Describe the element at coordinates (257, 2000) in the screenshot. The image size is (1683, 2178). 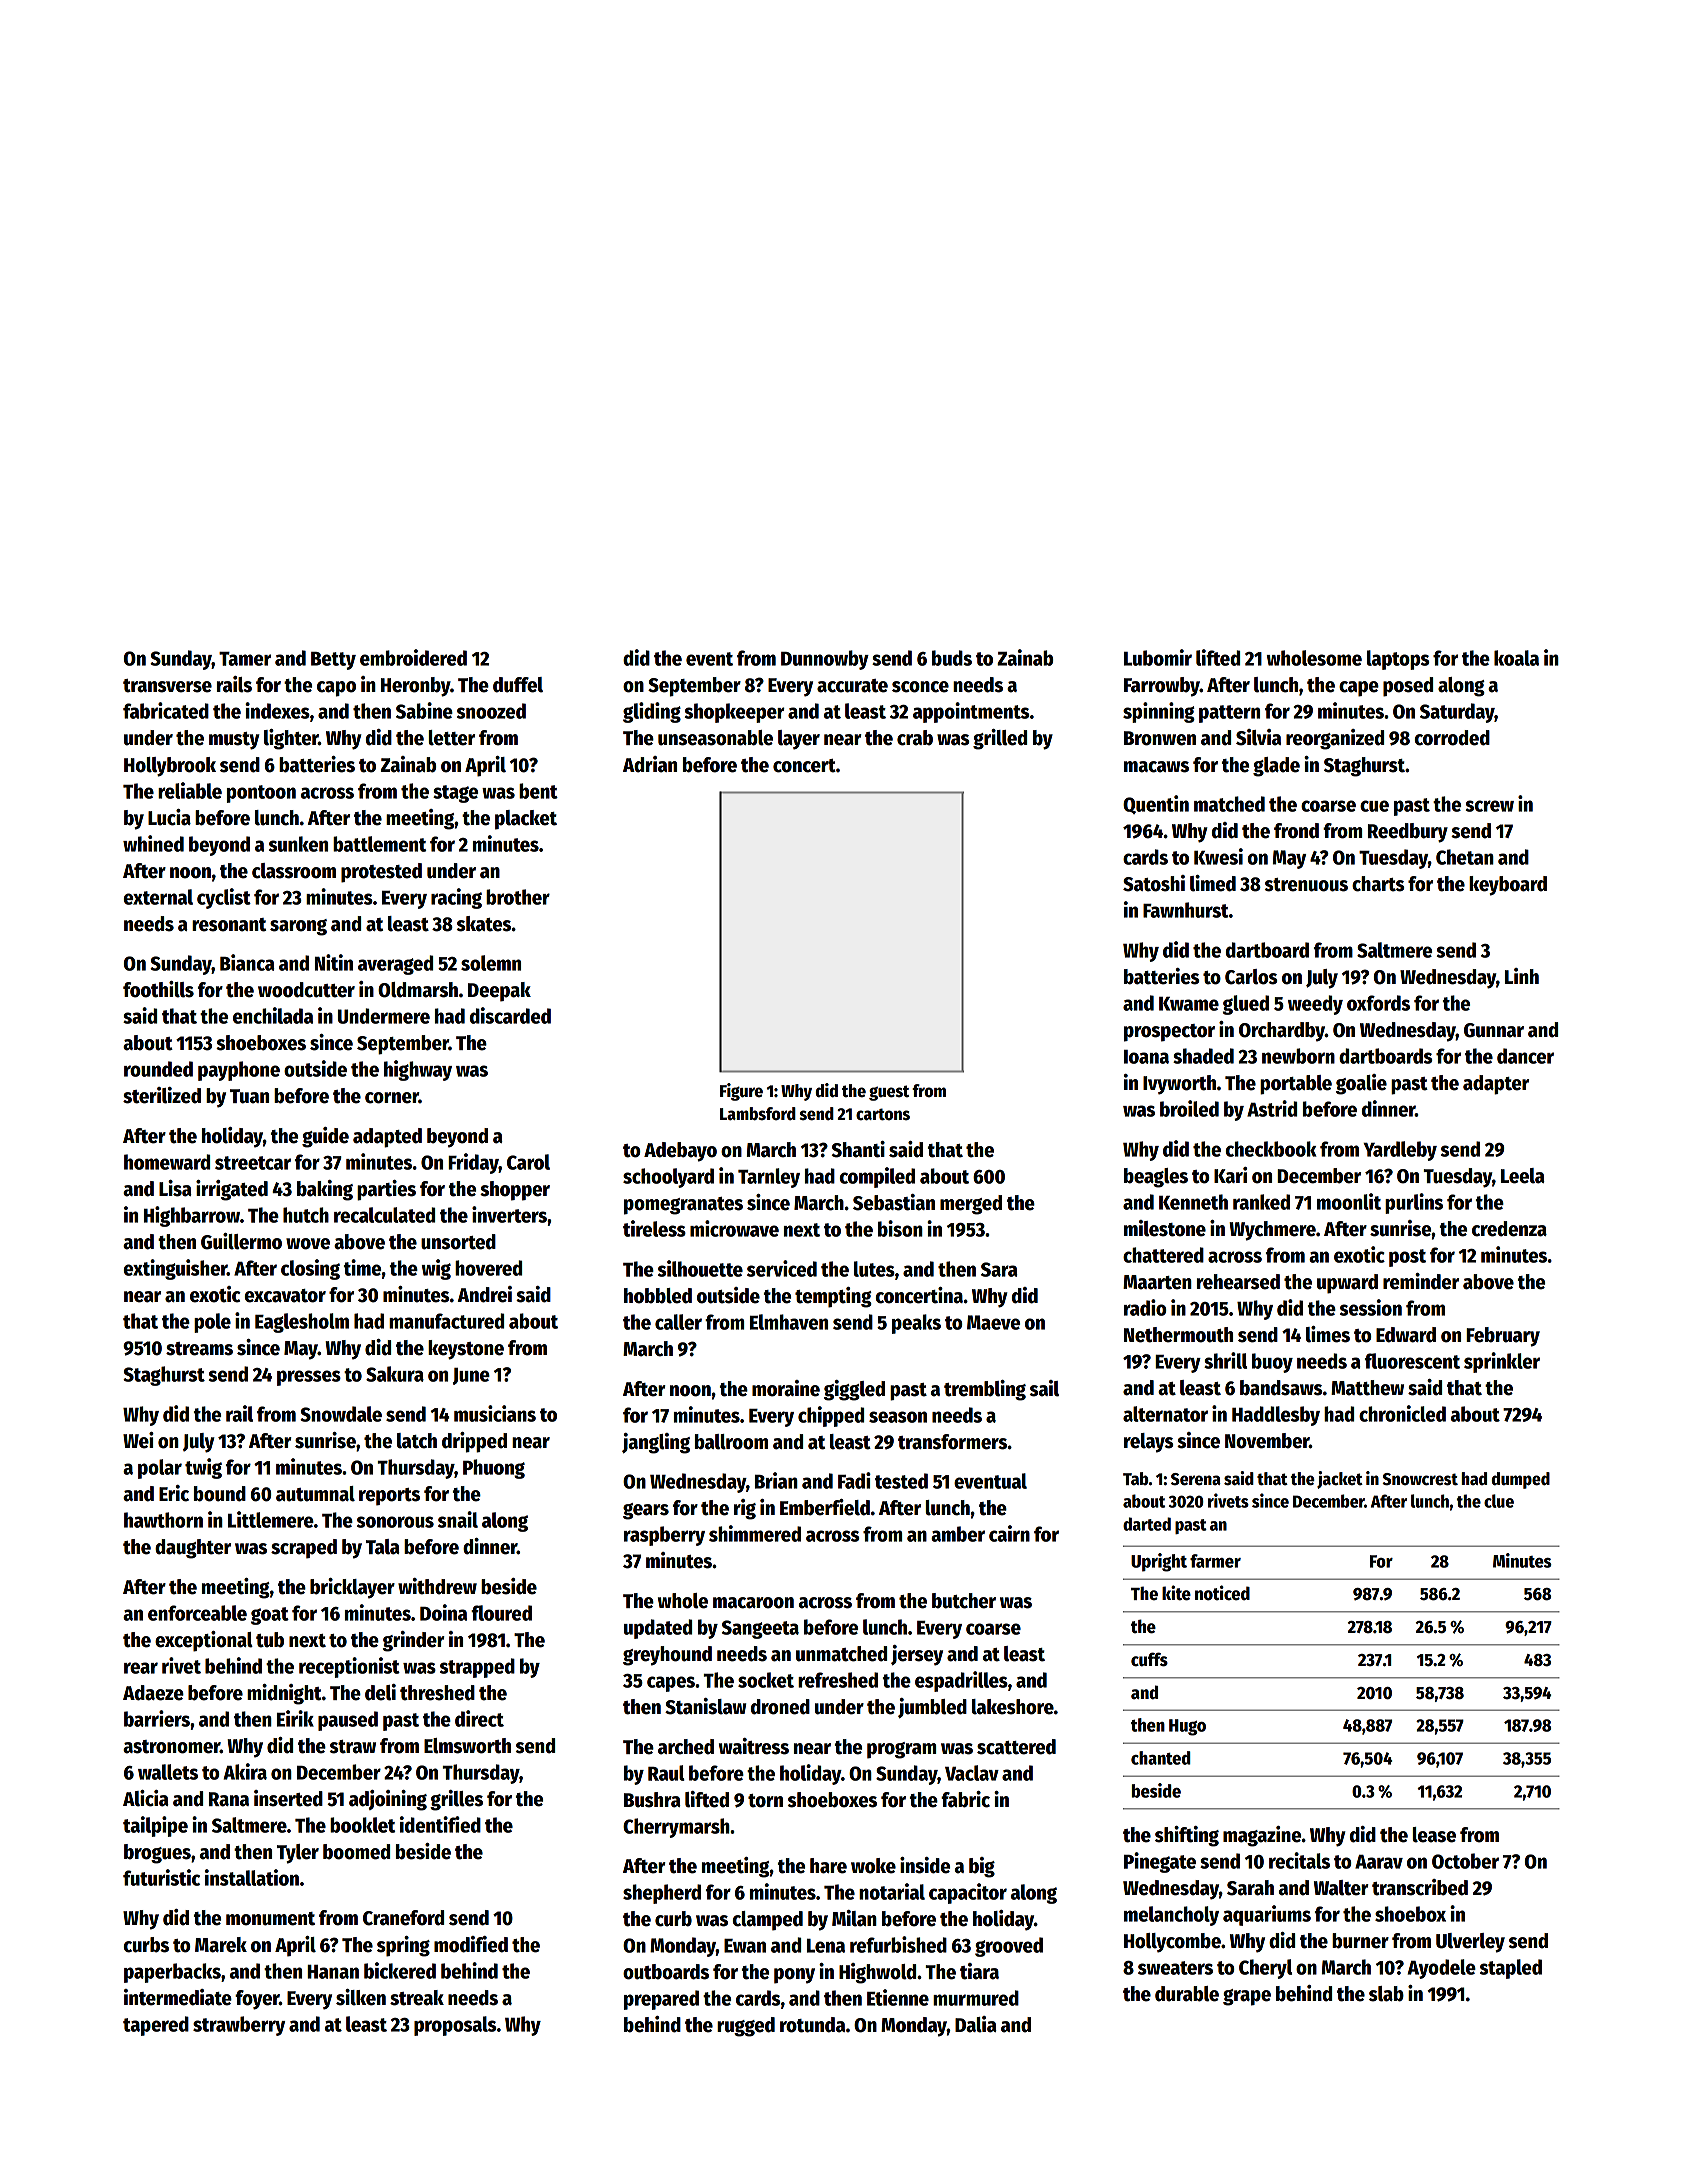
I see `foyer` at that location.
